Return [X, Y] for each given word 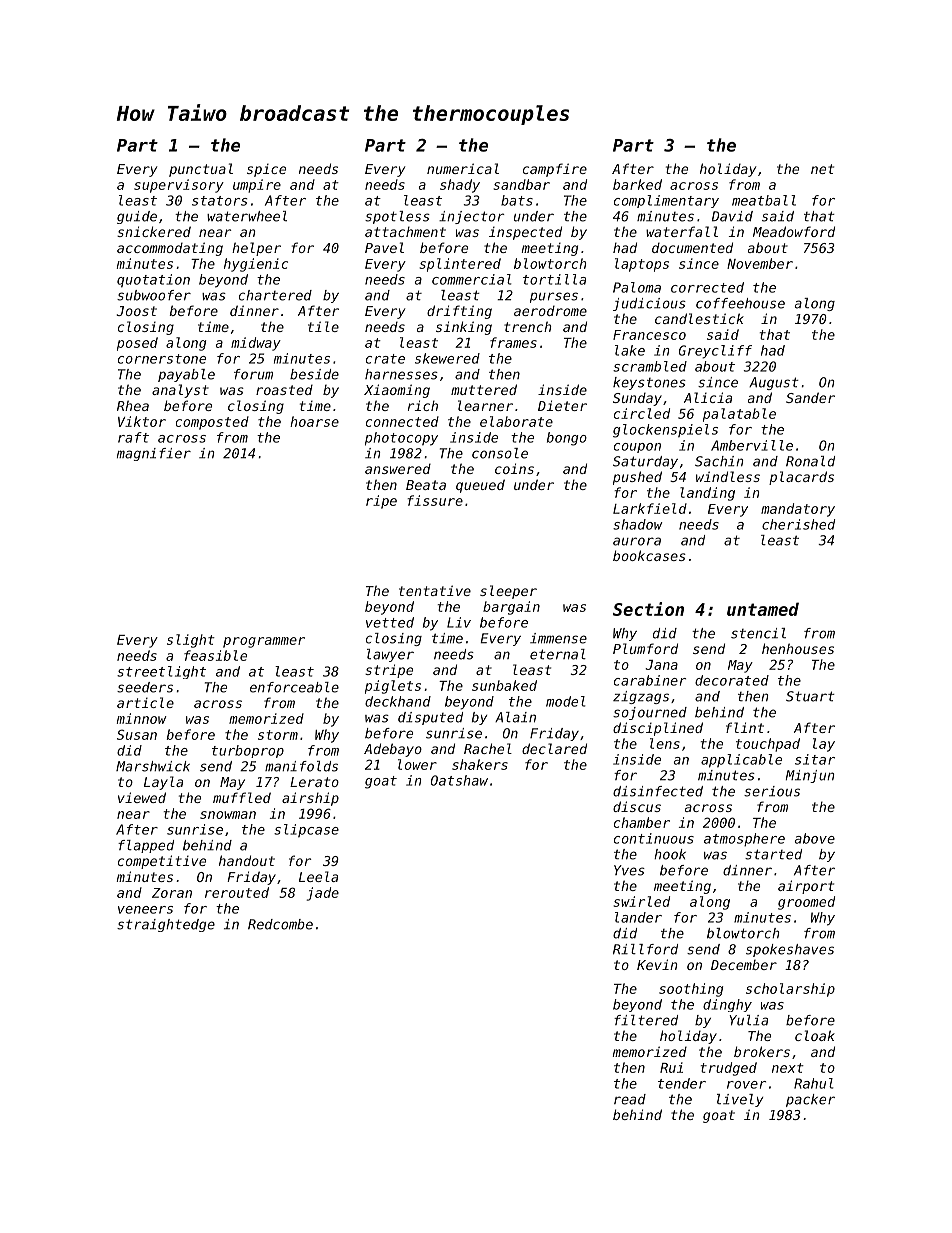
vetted [390, 622]
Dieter [562, 405]
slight [191, 641]
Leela [318, 876]
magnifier [154, 454]
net [822, 169]
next [788, 1068]
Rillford [645, 949]
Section [648, 609]
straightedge [166, 925]
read [630, 1099]
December [744, 965]
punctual [201, 170]
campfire [555, 170]
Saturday [645, 462]
